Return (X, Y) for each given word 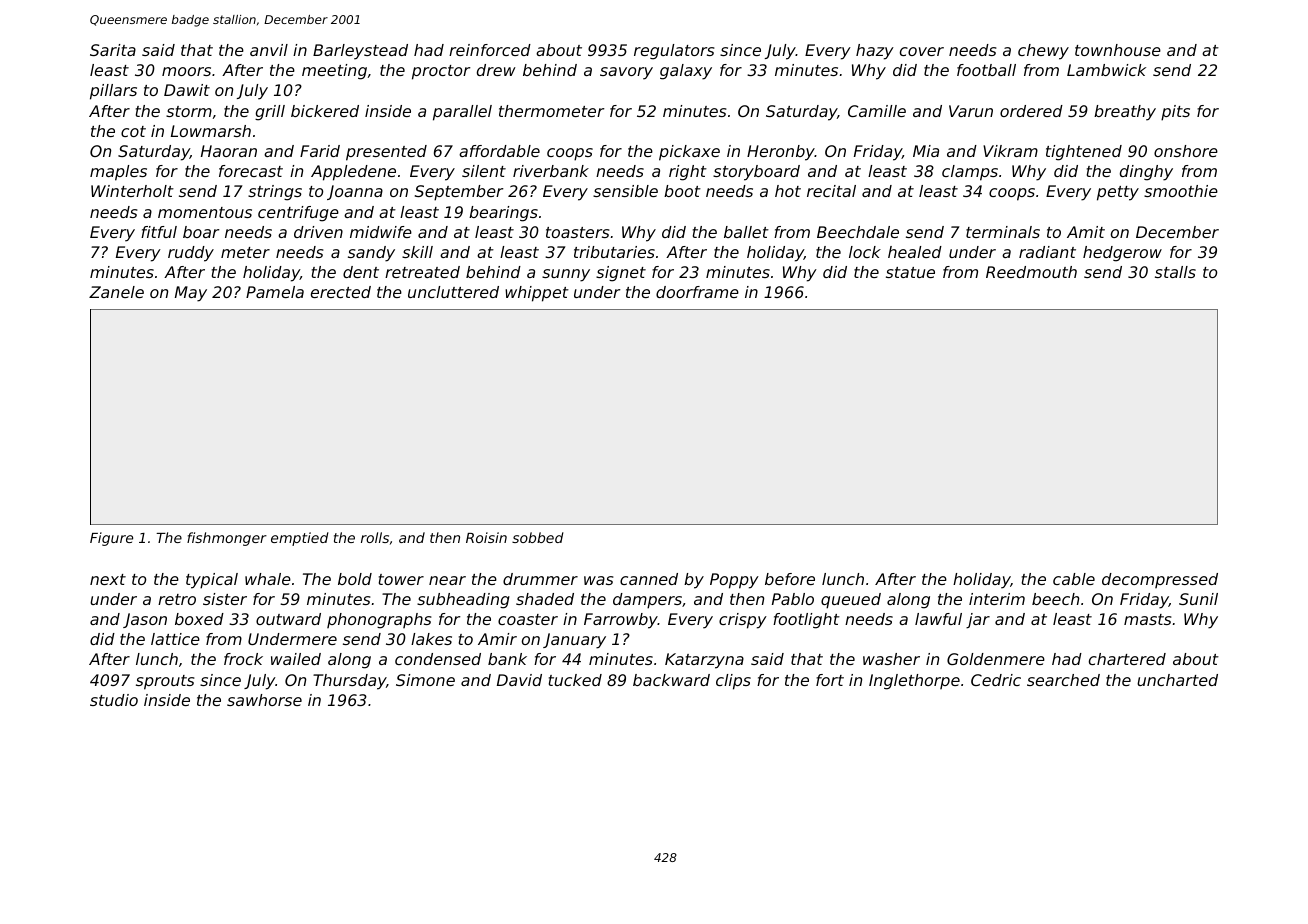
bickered (325, 111)
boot (682, 191)
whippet (537, 294)
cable (1074, 579)
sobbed (538, 537)
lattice (175, 639)
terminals (1003, 232)
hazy (875, 52)
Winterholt (132, 191)
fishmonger (227, 539)
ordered (1031, 111)
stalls (1175, 272)
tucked (575, 680)
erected (341, 292)
